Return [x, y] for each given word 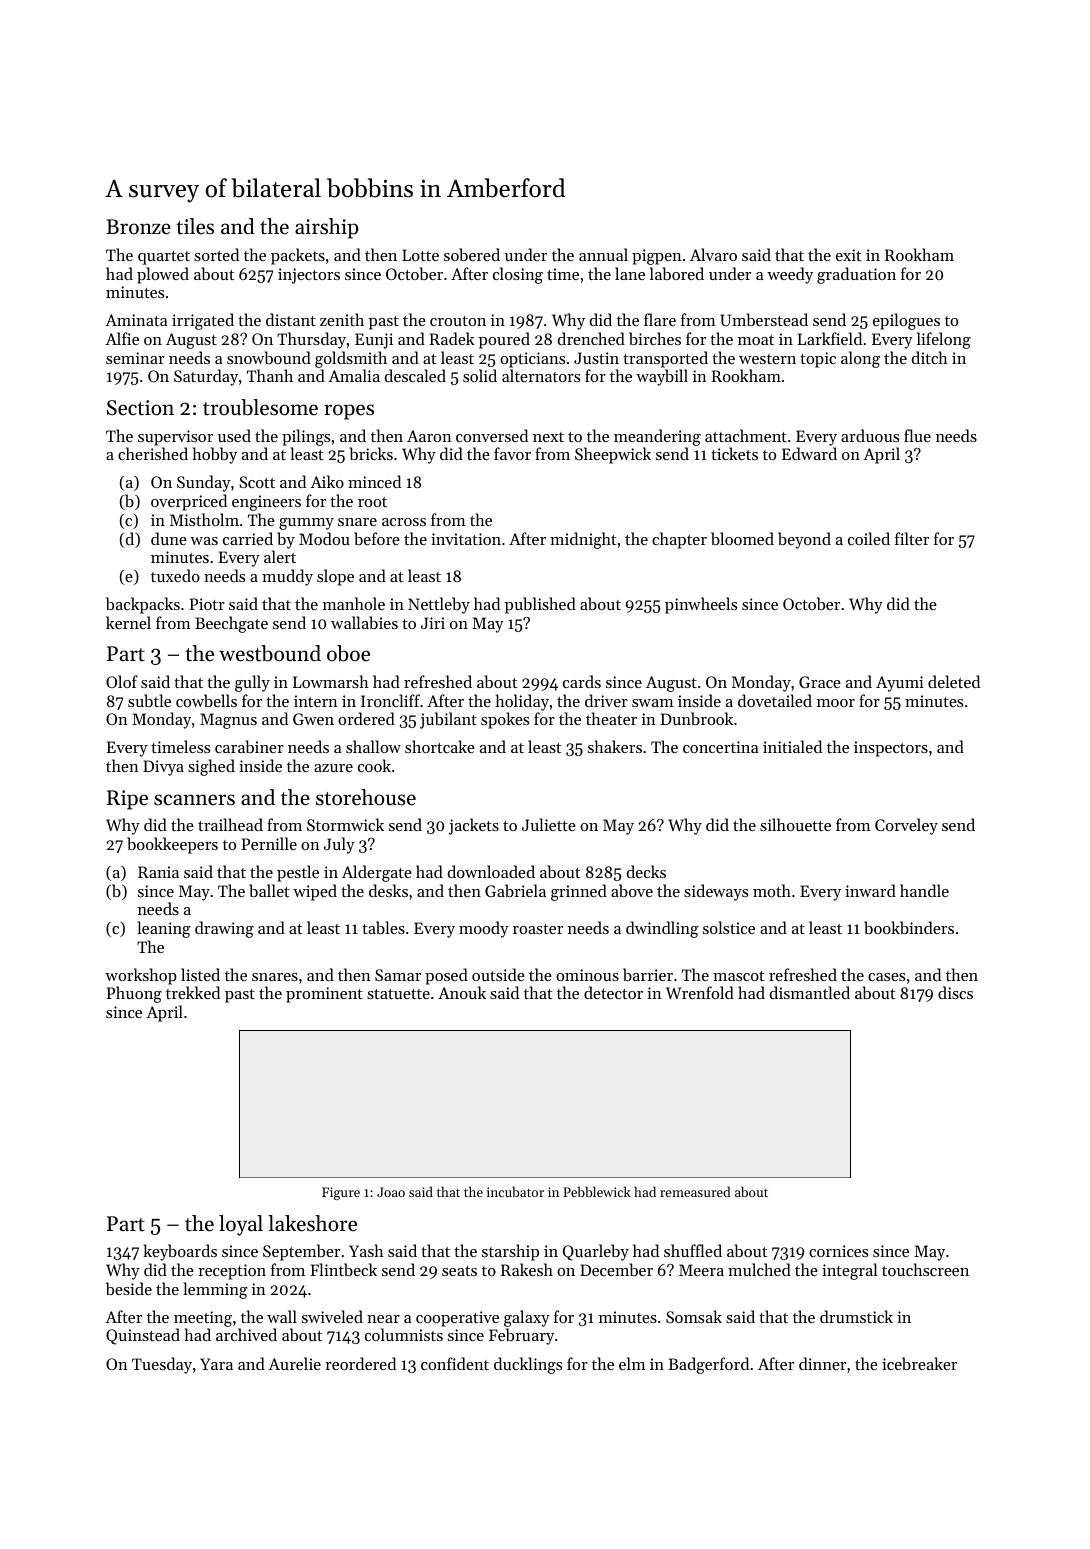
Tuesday [162, 1365]
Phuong [134, 994]
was [204, 541]
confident [455, 1363]
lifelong [944, 340]
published [540, 605]
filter [912, 538]
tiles [195, 226]
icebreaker [919, 1363]
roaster [538, 929]
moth [772, 890]
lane [630, 273]
